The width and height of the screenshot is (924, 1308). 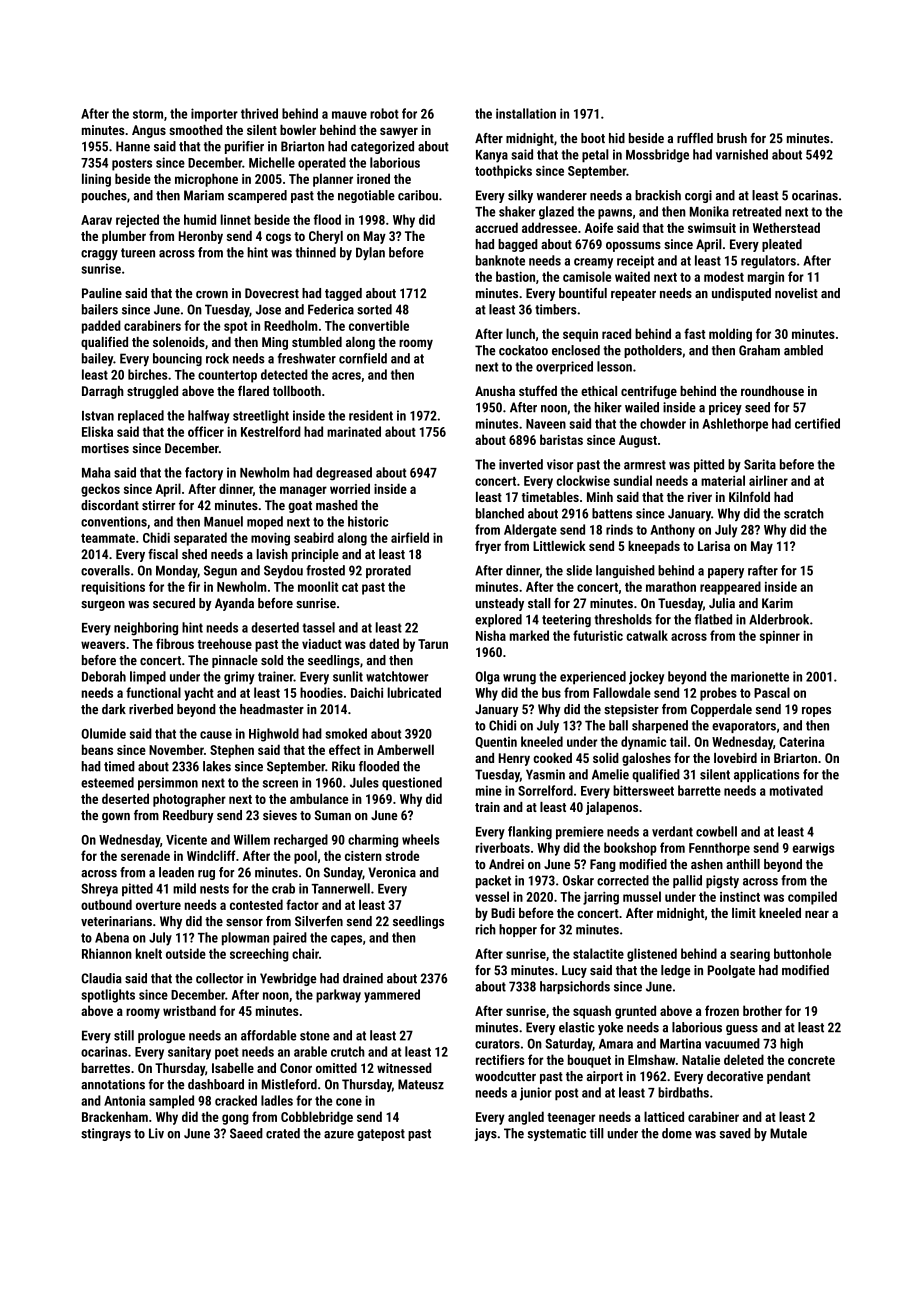 What do you see at coordinates (339, 1135) in the screenshot?
I see `azure` at bounding box center [339, 1135].
